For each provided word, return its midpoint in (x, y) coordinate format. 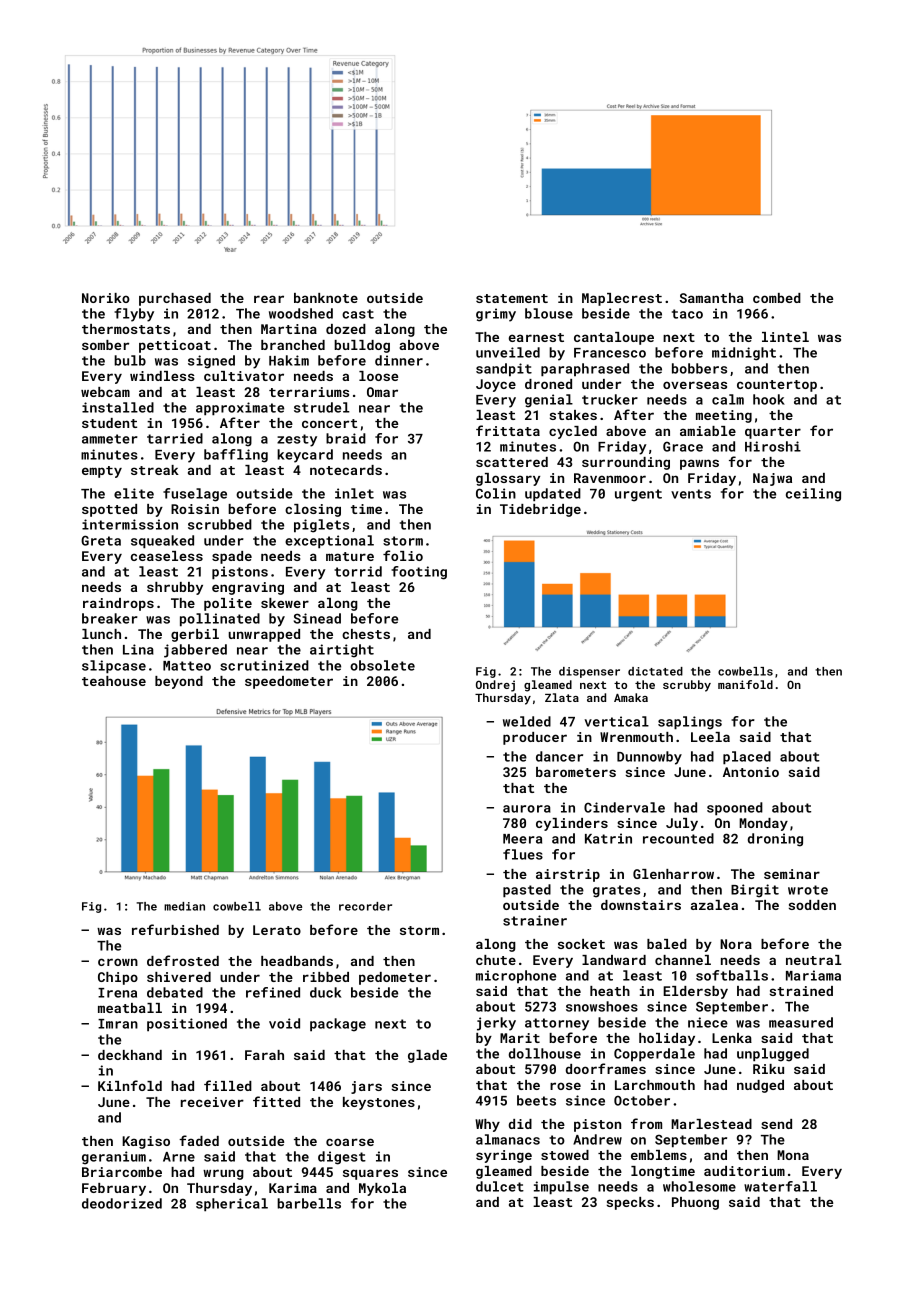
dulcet (500, 1186)
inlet (354, 493)
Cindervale (624, 807)
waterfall (780, 1186)
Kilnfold (130, 1085)
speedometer (289, 682)
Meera (522, 839)
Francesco (610, 353)
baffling (236, 456)
